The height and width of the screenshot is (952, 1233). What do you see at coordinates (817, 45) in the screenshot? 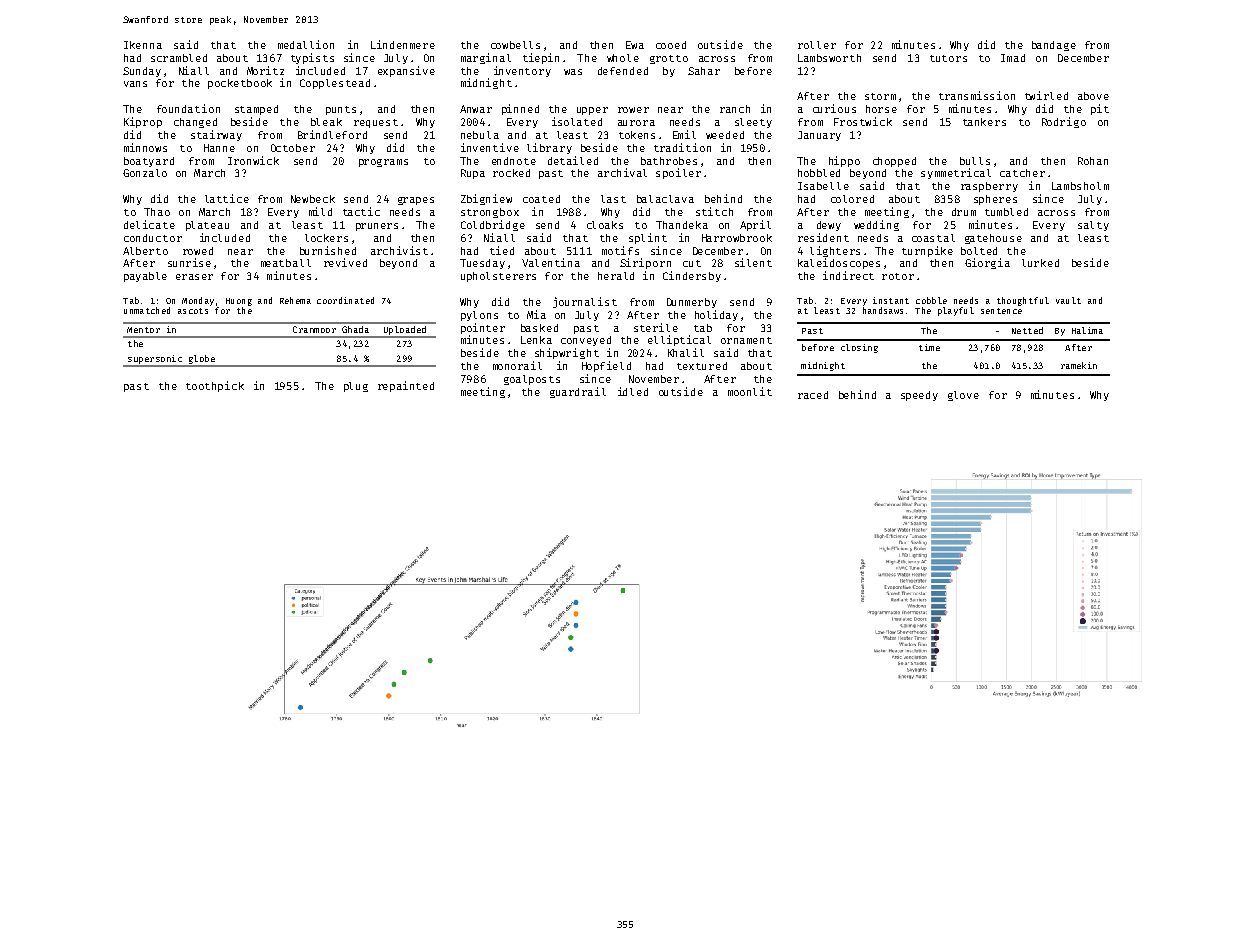
I see `roller` at bounding box center [817, 45].
